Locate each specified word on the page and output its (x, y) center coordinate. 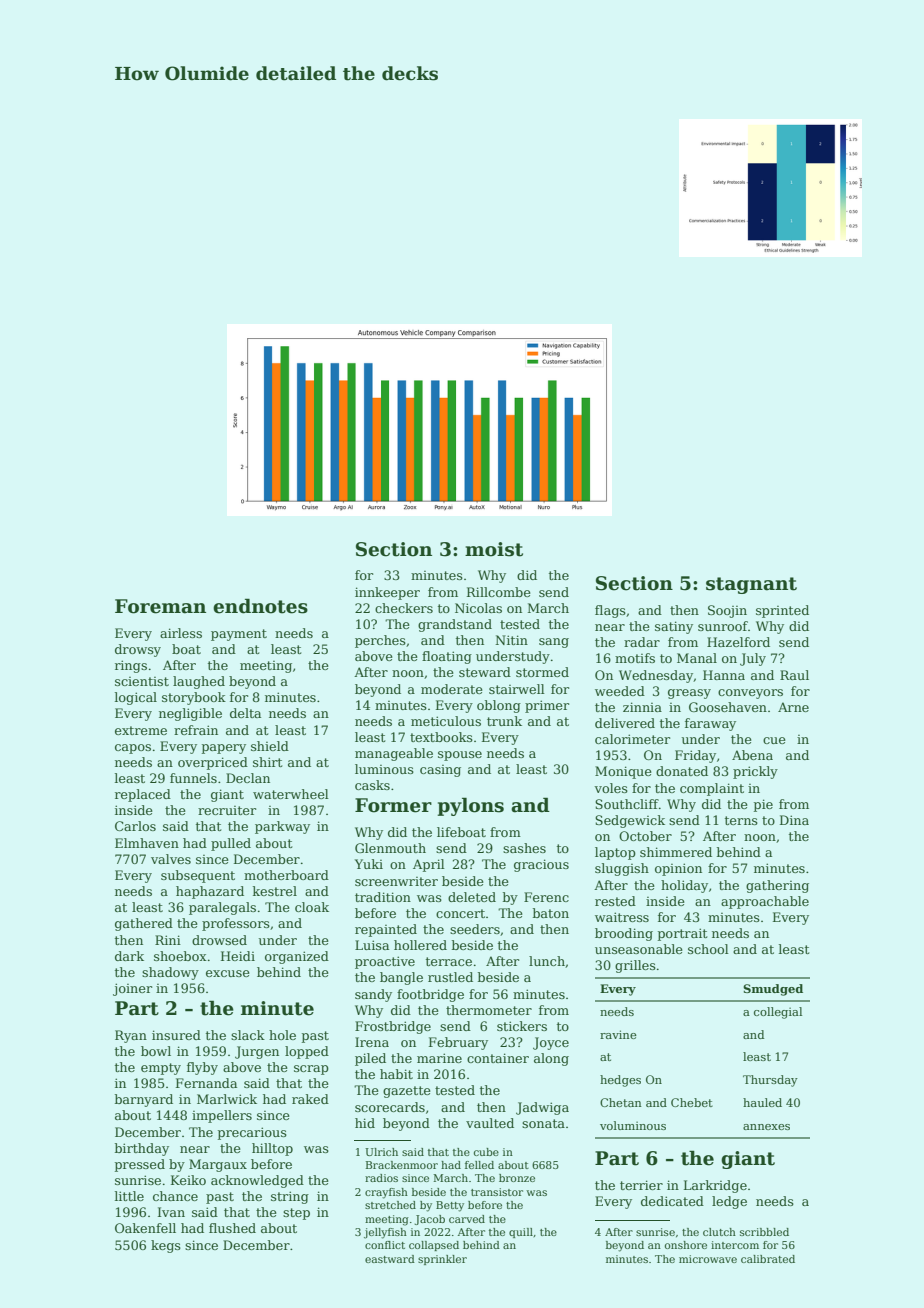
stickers (522, 1026)
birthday (142, 1149)
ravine (618, 1034)
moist (494, 549)
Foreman (160, 606)
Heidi (238, 956)
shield (270, 746)
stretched (390, 1205)
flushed (232, 1228)
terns (741, 820)
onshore (686, 1245)
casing (440, 771)
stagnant (751, 585)
